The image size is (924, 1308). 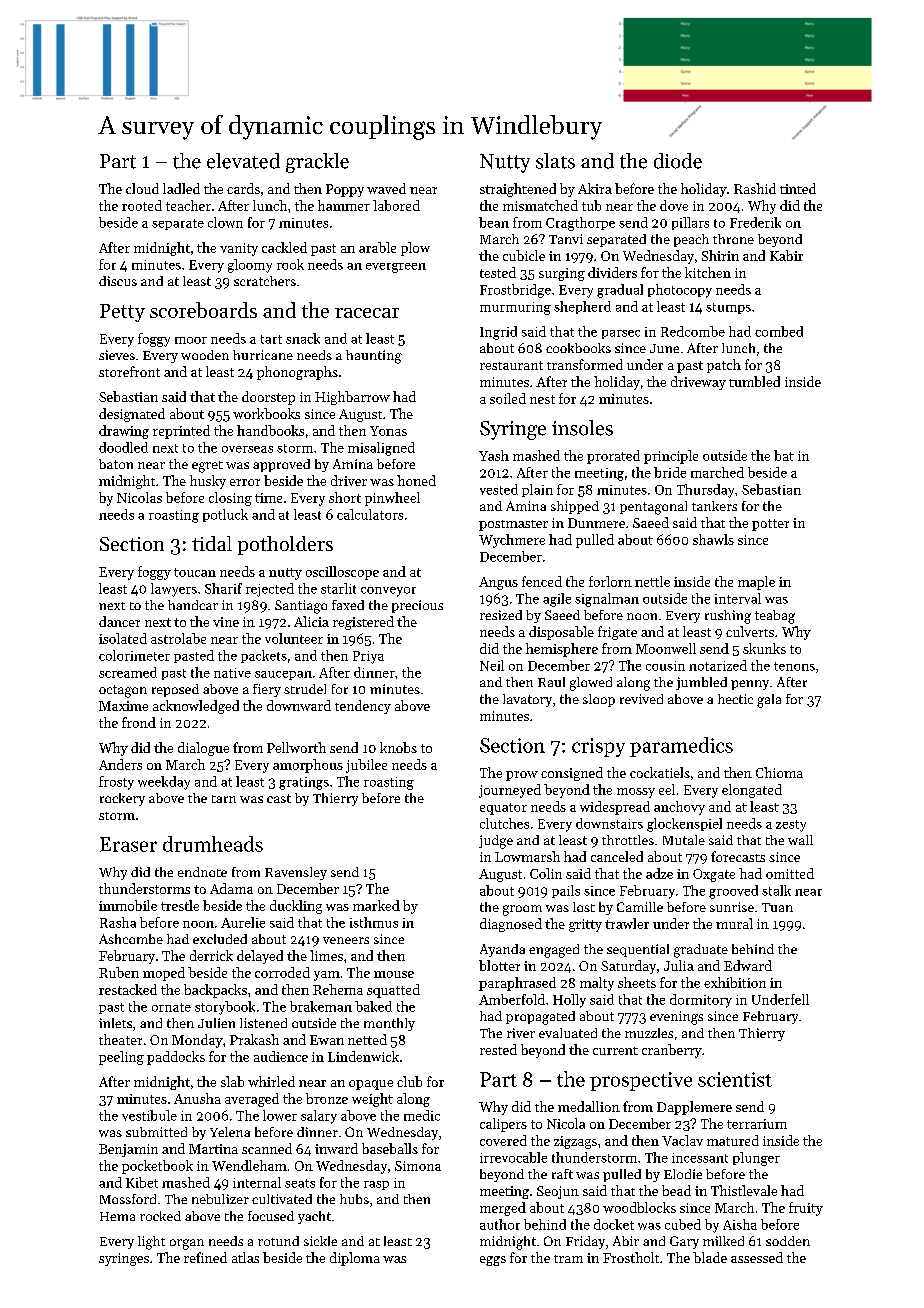 What do you see at coordinates (770, 525) in the screenshot?
I see `potter` at bounding box center [770, 525].
